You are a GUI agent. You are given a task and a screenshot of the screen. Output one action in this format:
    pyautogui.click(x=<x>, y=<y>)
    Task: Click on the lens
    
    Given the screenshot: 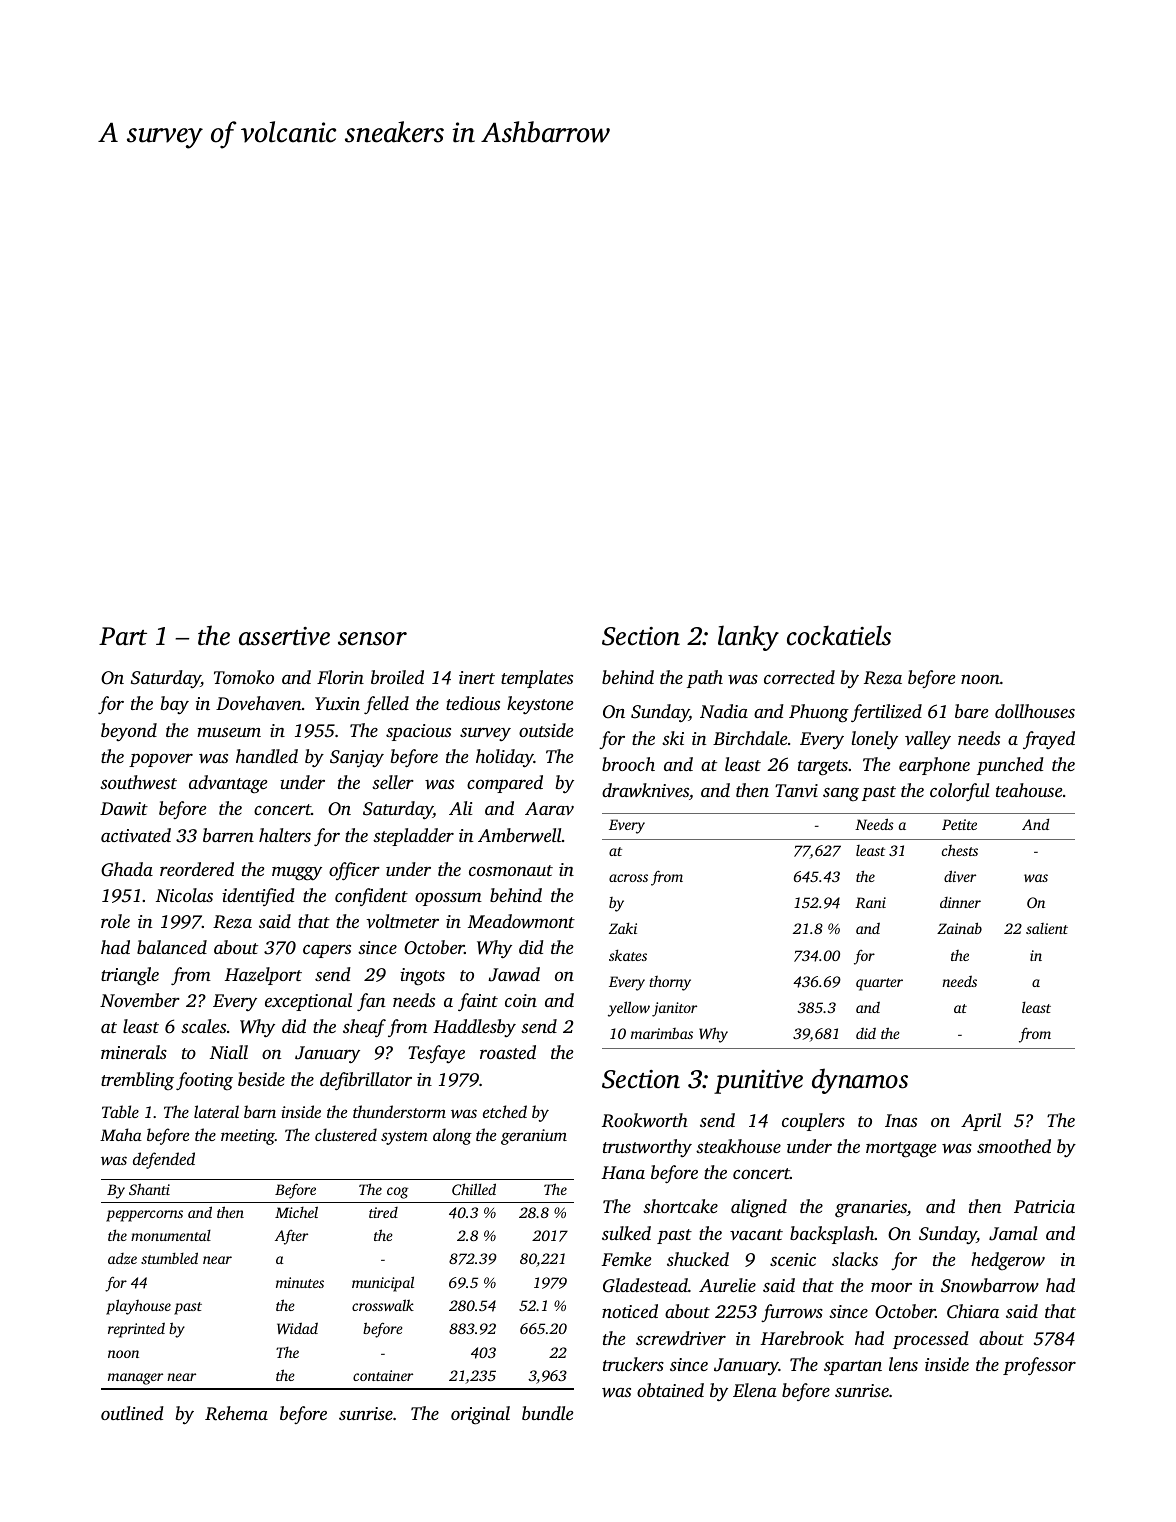 What is the action you would take?
    pyautogui.click(x=903, y=1364)
